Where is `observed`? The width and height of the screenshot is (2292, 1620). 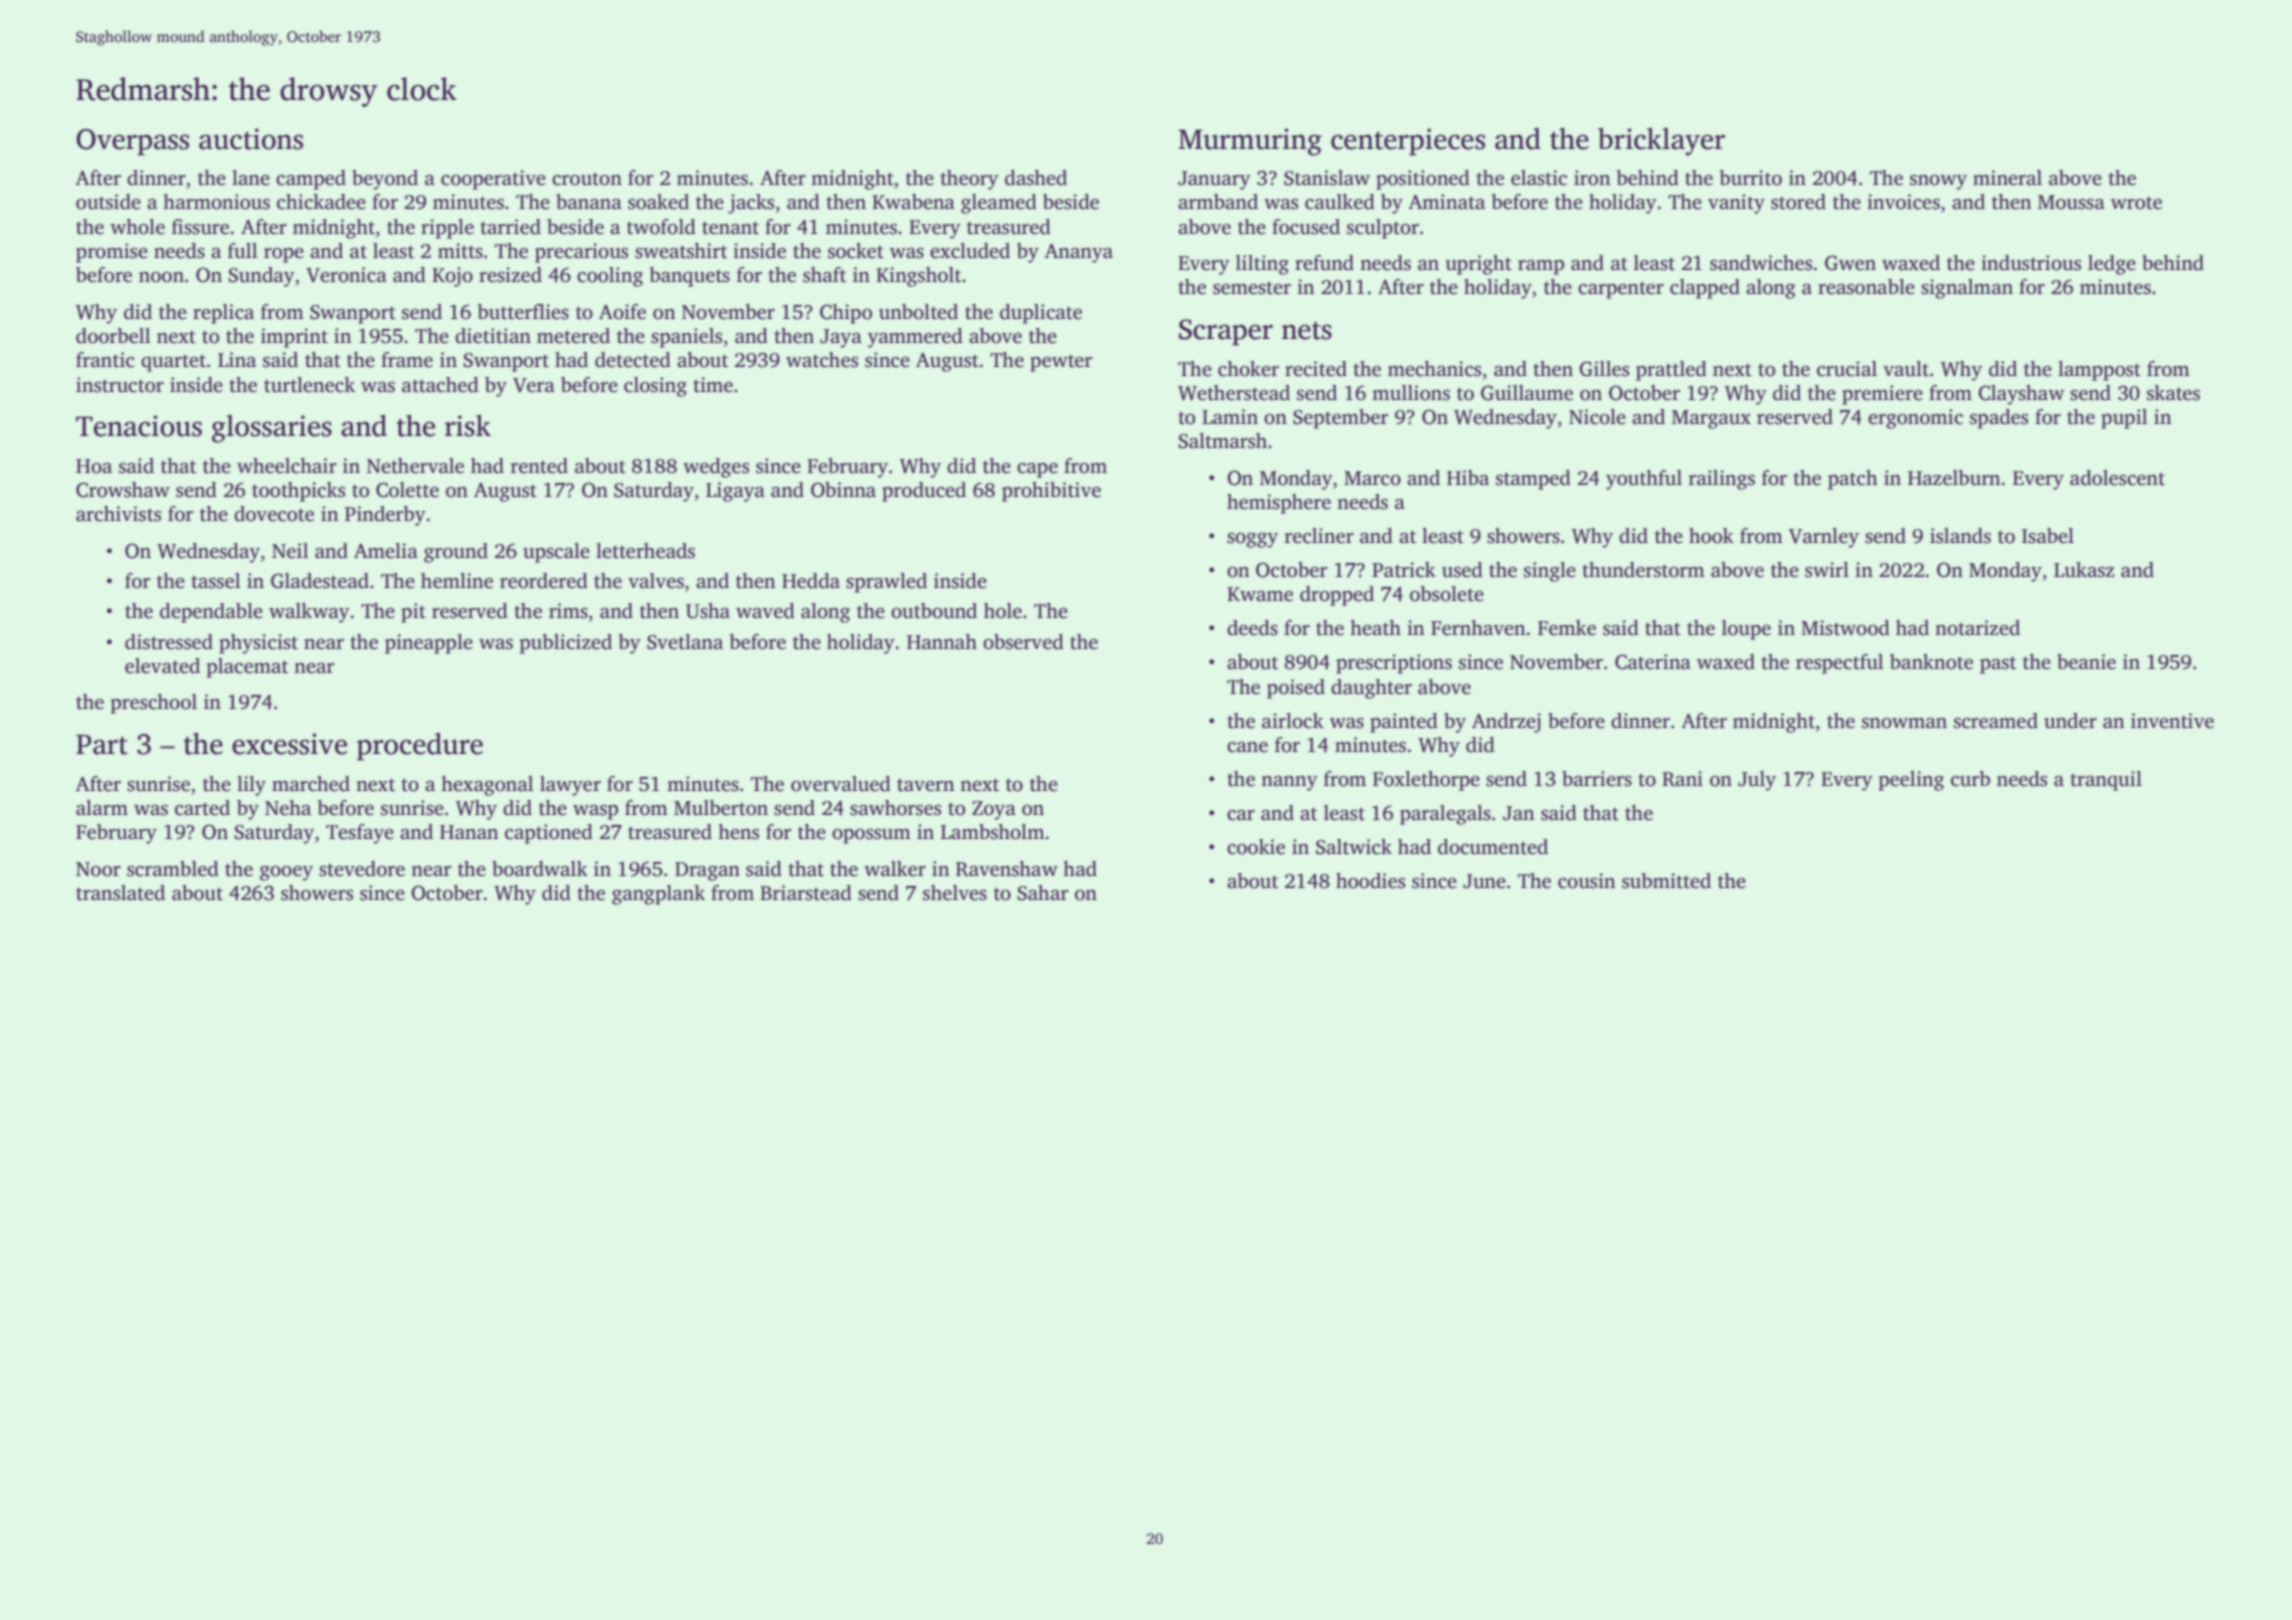
observed is located at coordinates (1023, 642).
